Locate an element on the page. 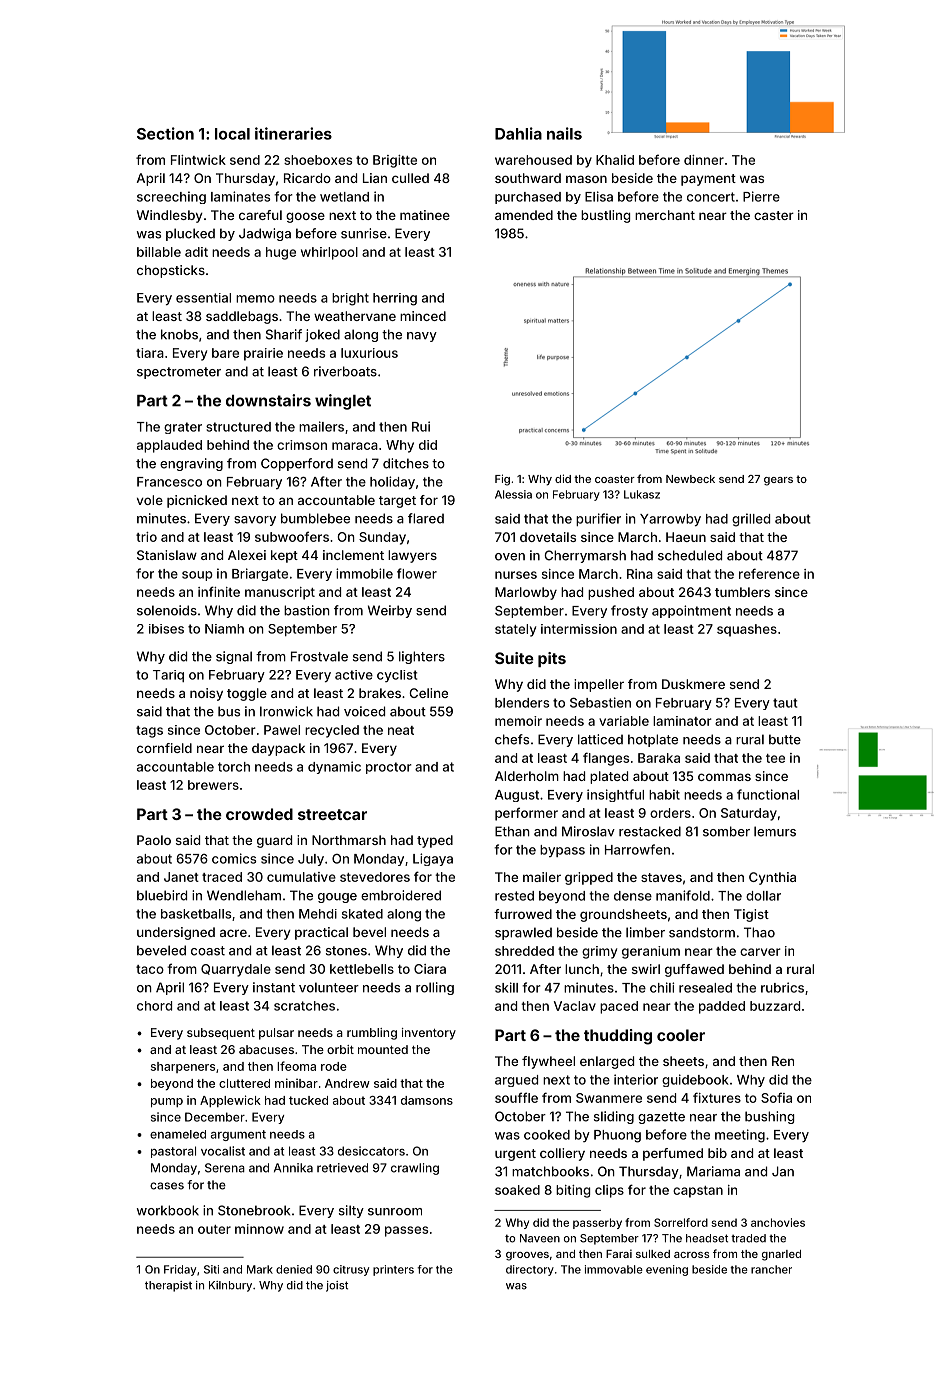 The height and width of the page is (1379, 952). solenoids is located at coordinates (167, 610).
